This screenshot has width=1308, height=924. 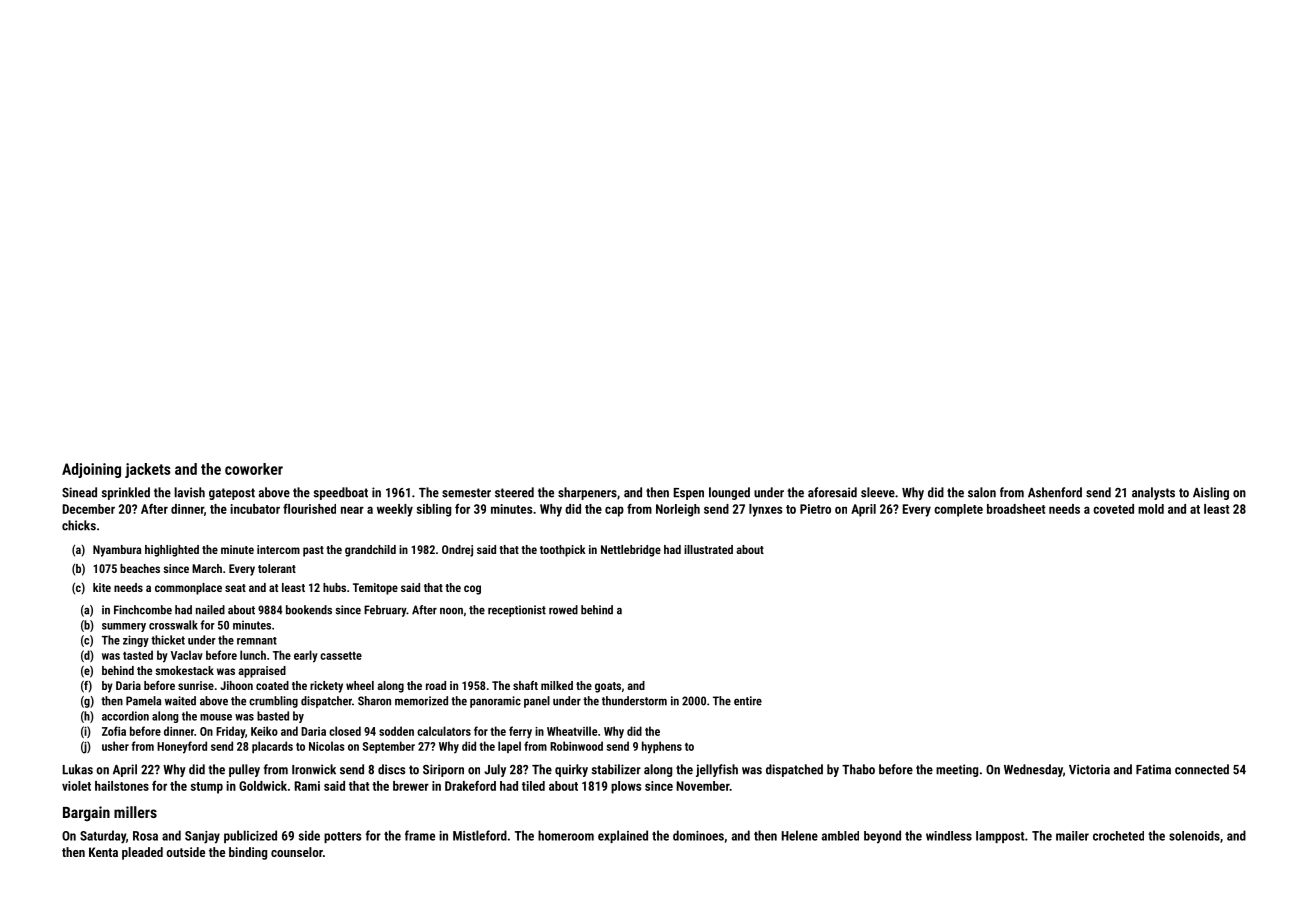 What do you see at coordinates (563, 610) in the screenshot?
I see `rowed` at bounding box center [563, 610].
